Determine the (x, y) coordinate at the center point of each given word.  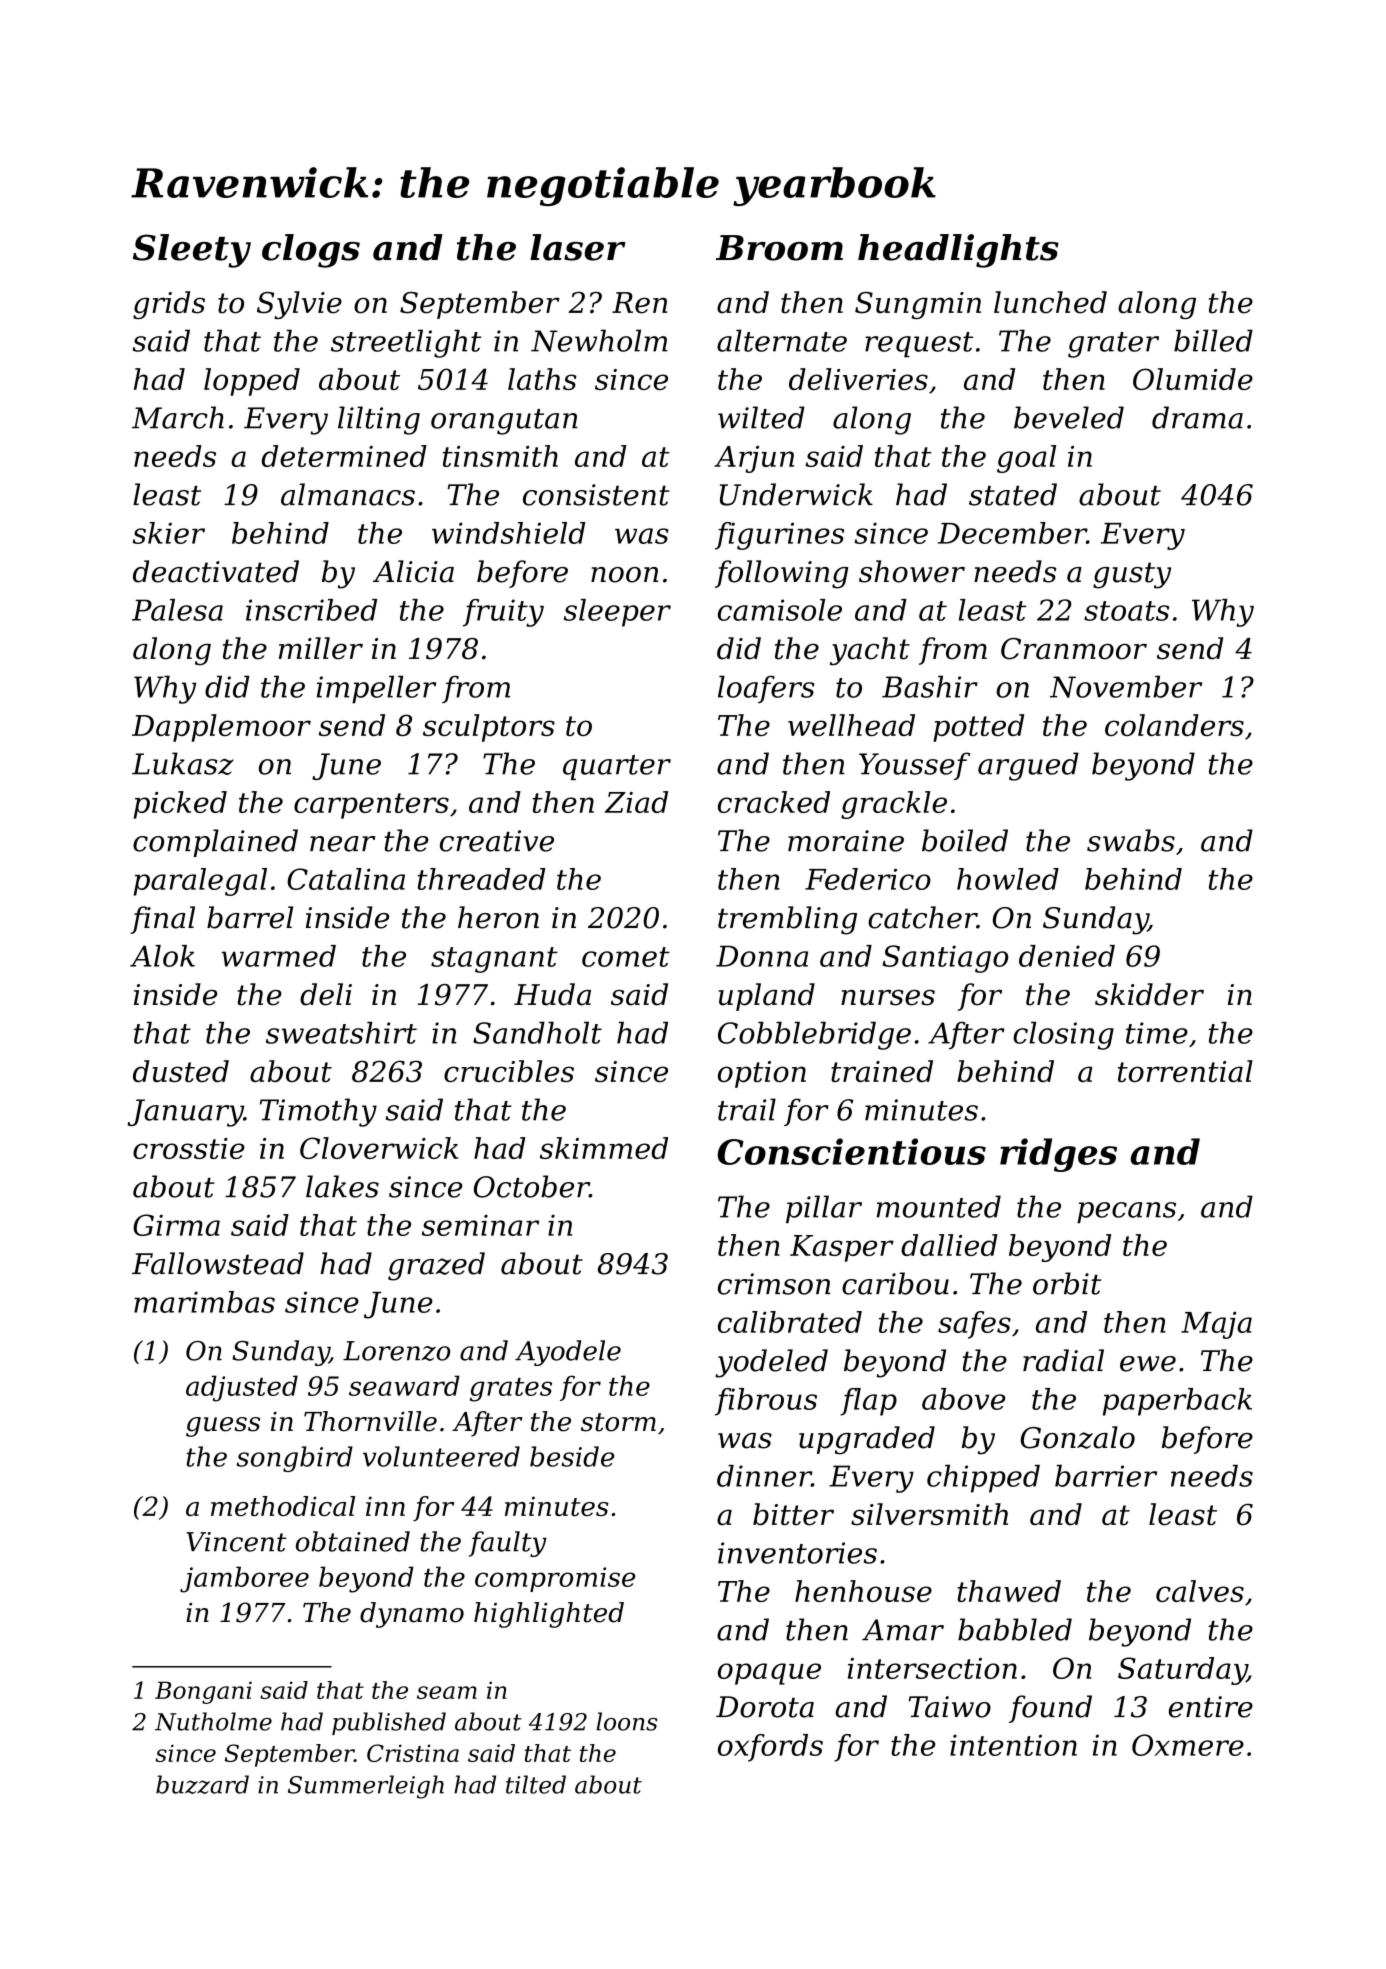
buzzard (202, 1784)
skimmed (604, 1148)
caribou (895, 1283)
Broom (779, 248)
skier (169, 533)
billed (1213, 340)
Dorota (765, 1707)
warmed (279, 956)
